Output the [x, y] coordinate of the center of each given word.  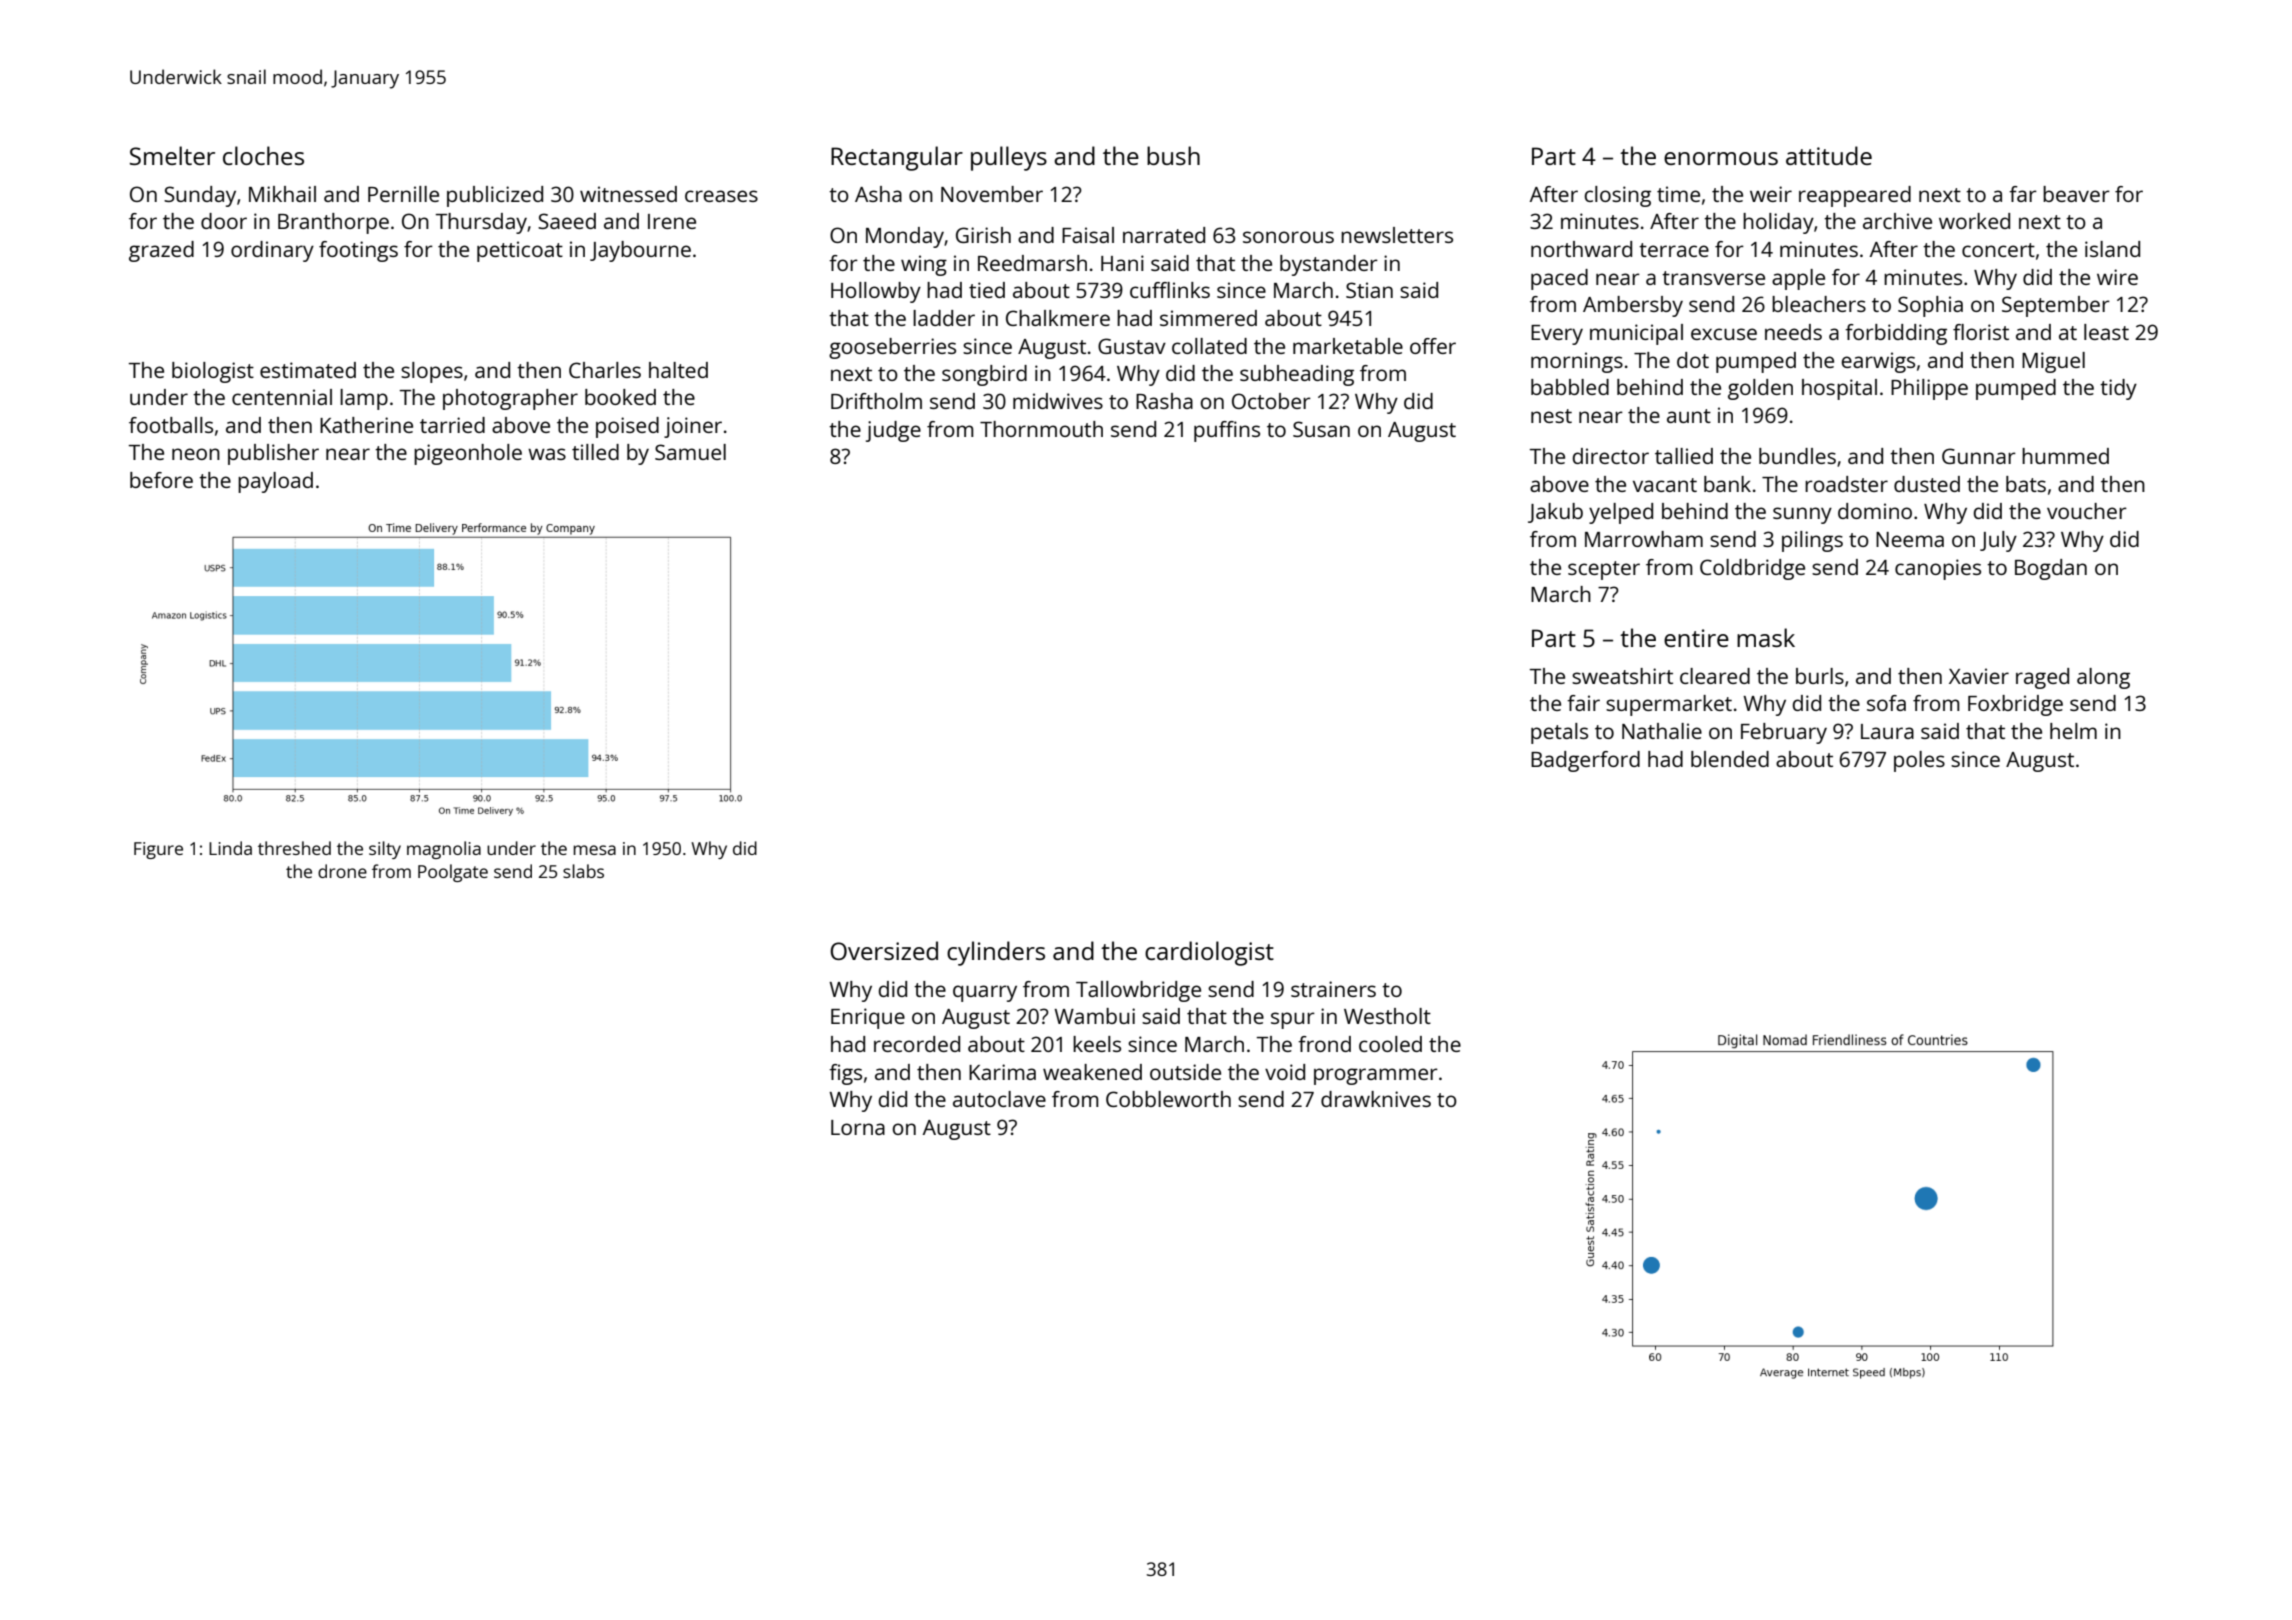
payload [275, 482]
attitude [1829, 155]
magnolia [444, 850]
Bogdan [2051, 569]
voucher [2087, 511]
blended [1730, 759]
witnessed [628, 194]
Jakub [1555, 513]
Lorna [858, 1127]
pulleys [1009, 158]
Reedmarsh [1032, 263]
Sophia [1930, 306]
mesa [594, 850]
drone [342, 871]
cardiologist [1209, 953]
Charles [605, 370]
